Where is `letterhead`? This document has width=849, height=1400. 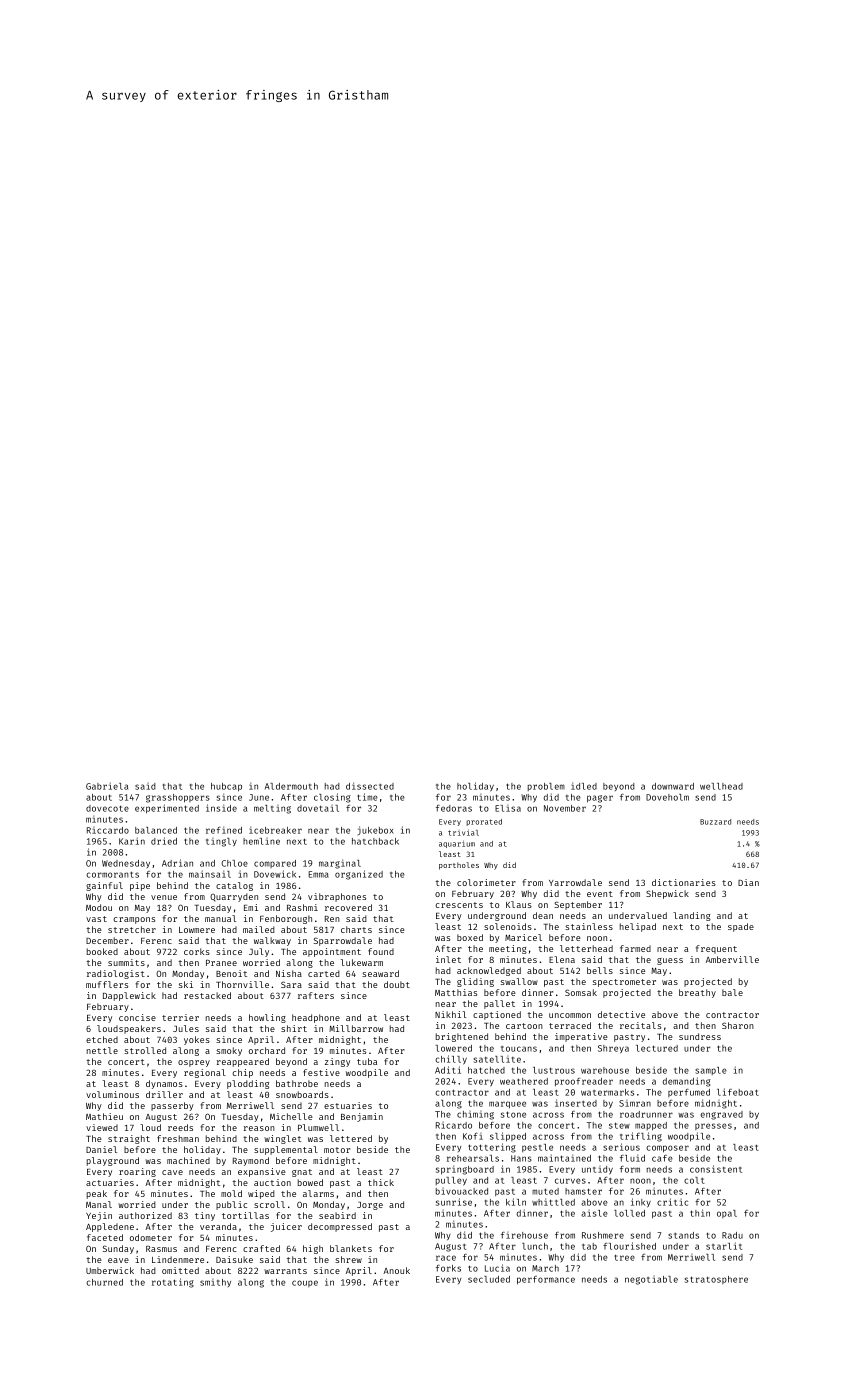
letterhead is located at coordinates (586, 948).
